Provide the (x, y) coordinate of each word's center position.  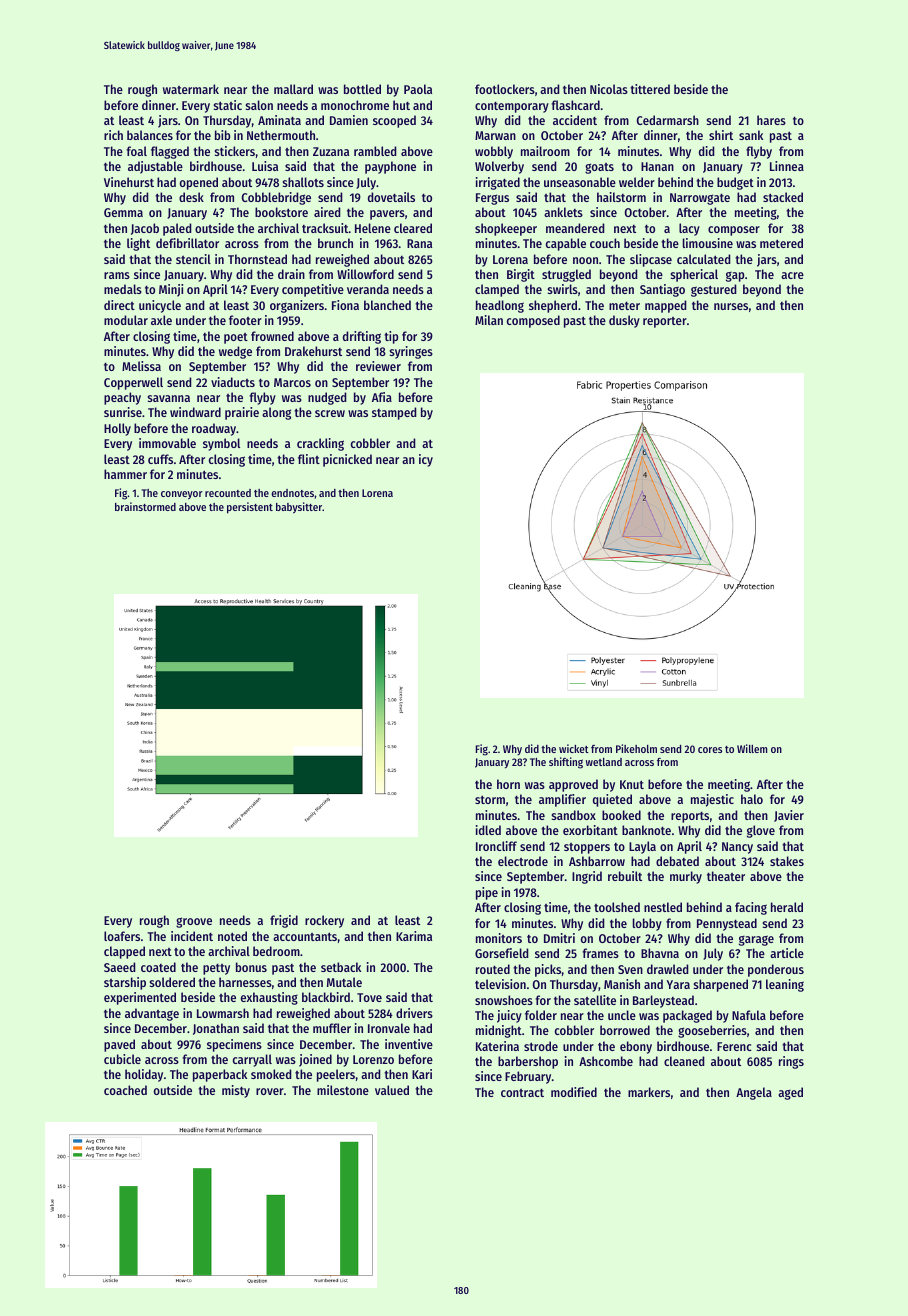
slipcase (651, 260)
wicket (574, 748)
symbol (221, 444)
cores (710, 750)
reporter (665, 322)
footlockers (505, 89)
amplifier (562, 800)
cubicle (122, 1059)
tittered (650, 89)
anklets (563, 212)
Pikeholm (636, 748)
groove (194, 922)
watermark (191, 89)
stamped (394, 413)
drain (291, 274)
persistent (250, 508)
